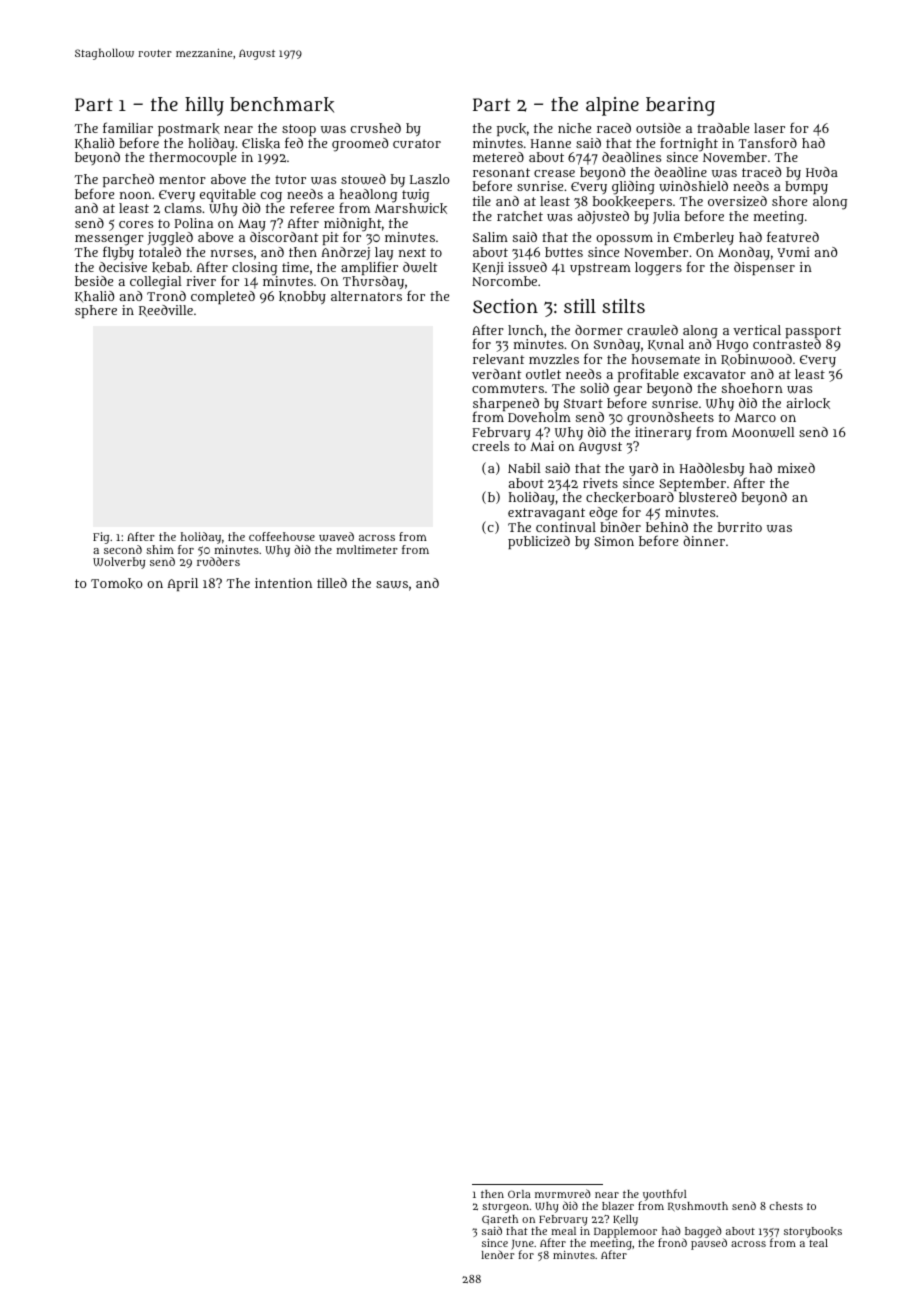 This screenshot has height=1308, width=924. I want to click on bearing, so click(680, 106).
